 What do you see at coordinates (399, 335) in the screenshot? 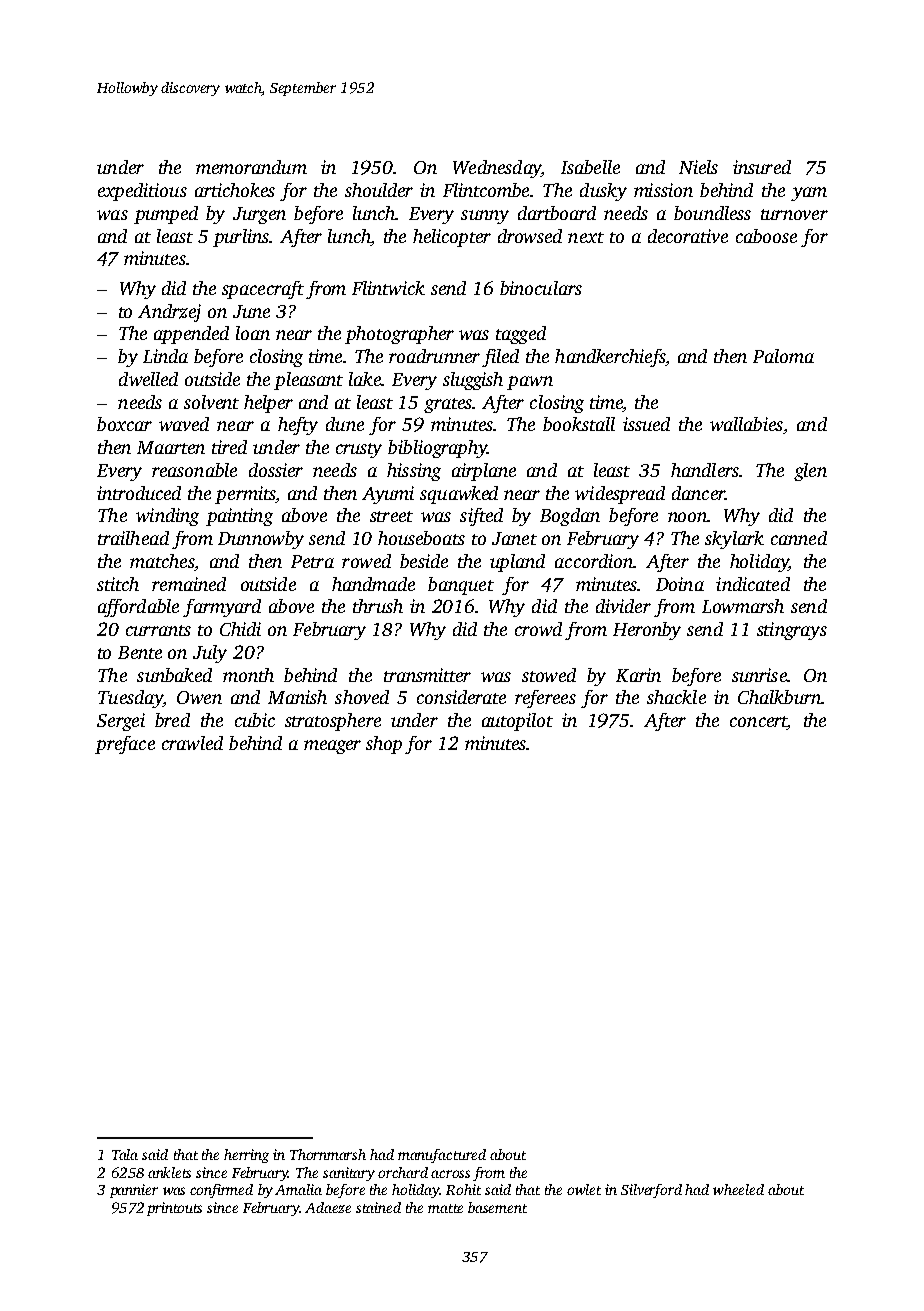
I see `photographer` at bounding box center [399, 335].
